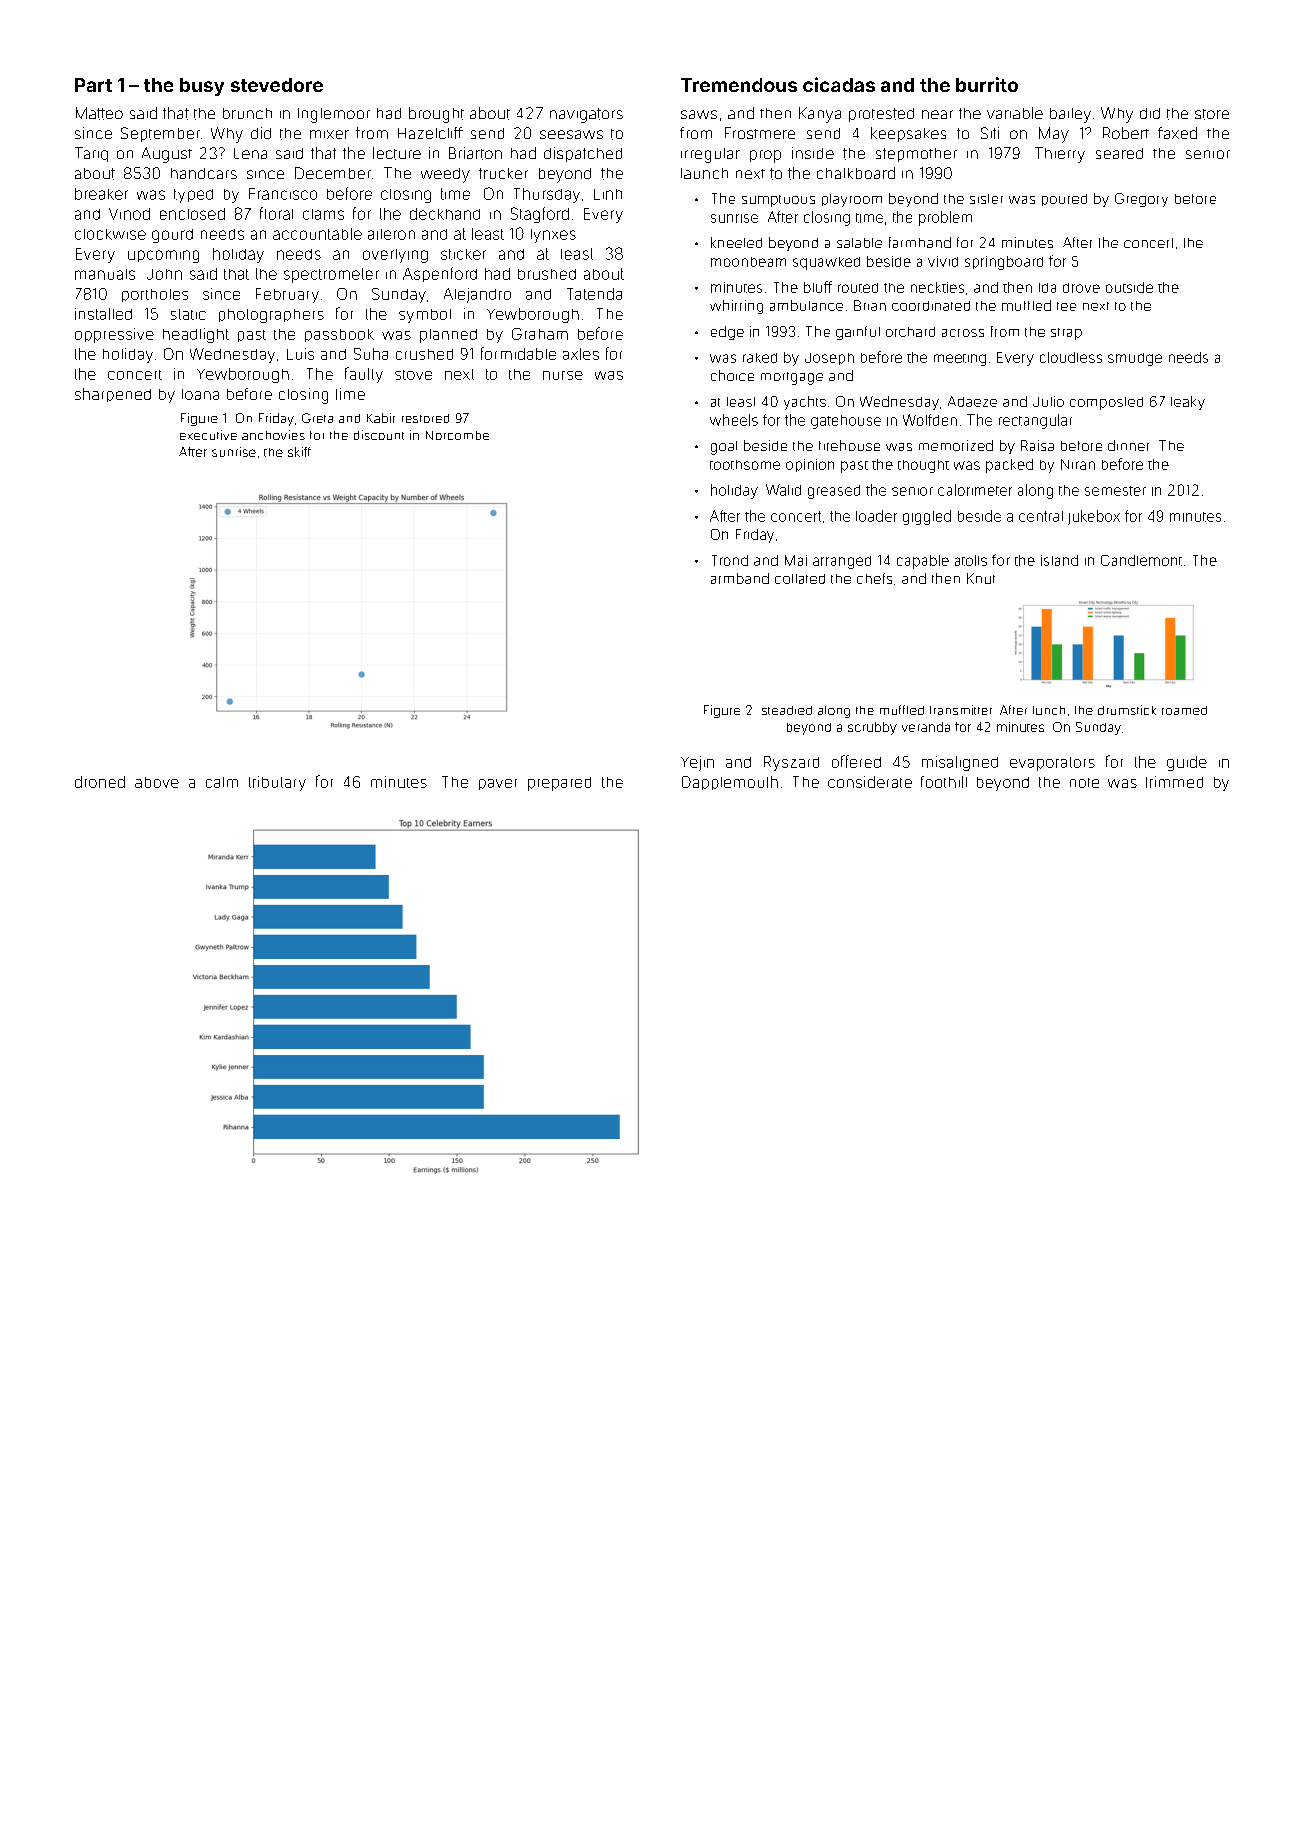 The width and height of the page is (1304, 1845). I want to click on burrito, so click(987, 84).
